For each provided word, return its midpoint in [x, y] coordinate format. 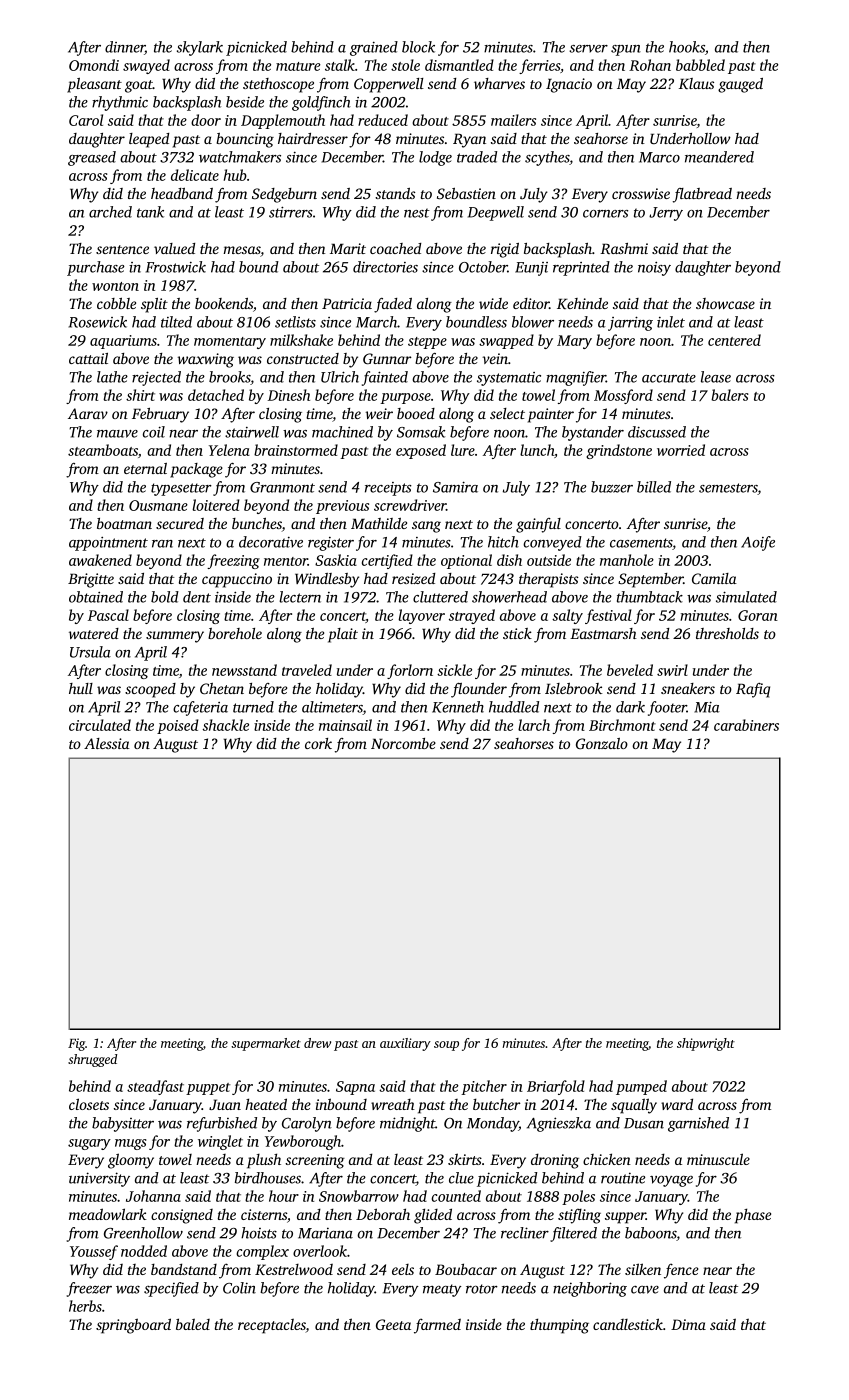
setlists [295, 322]
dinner [125, 48]
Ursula [90, 652]
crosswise [641, 193]
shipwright [706, 1044]
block [418, 47]
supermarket [266, 1044]
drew [317, 1043]
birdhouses [268, 1178]
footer [667, 708]
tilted [176, 322]
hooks [687, 47]
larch [534, 725]
